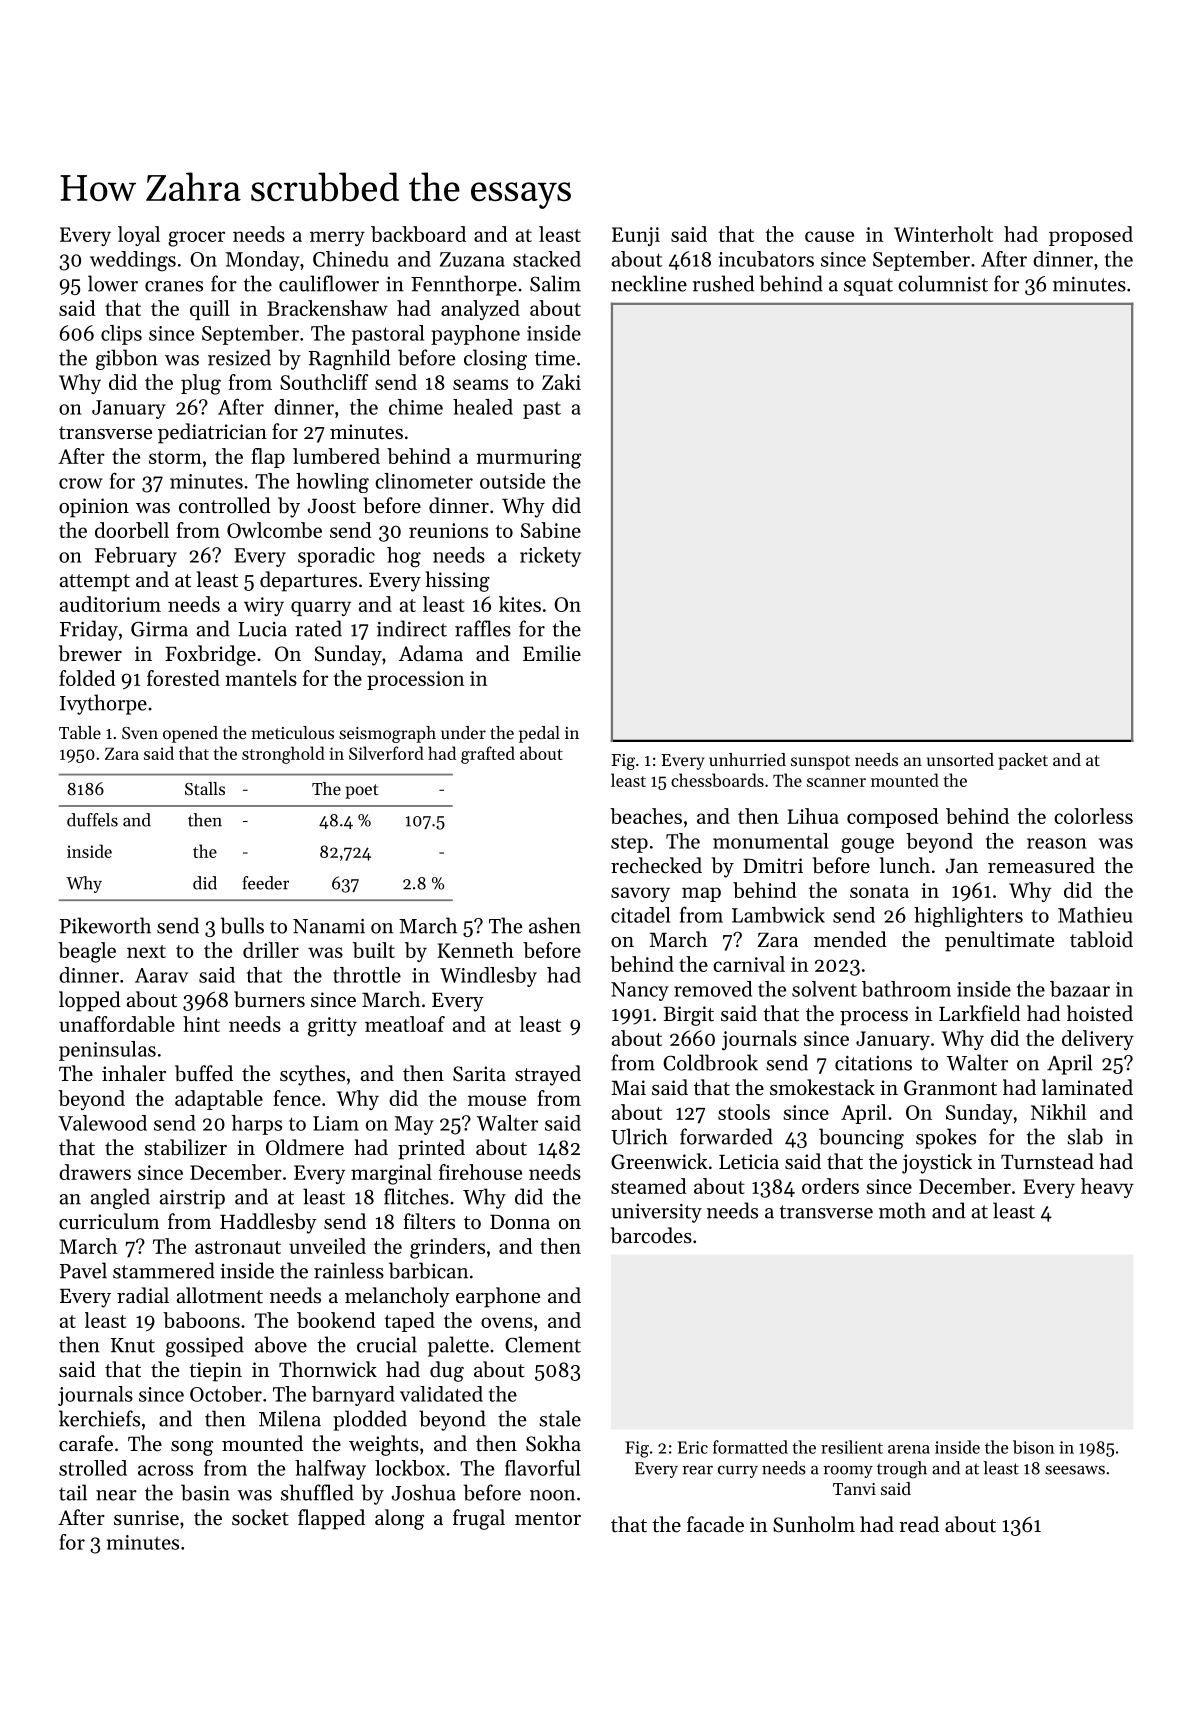 The width and height of the screenshot is (1192, 1726). Describe the element at coordinates (555, 925) in the screenshot. I see `ashen` at that location.
